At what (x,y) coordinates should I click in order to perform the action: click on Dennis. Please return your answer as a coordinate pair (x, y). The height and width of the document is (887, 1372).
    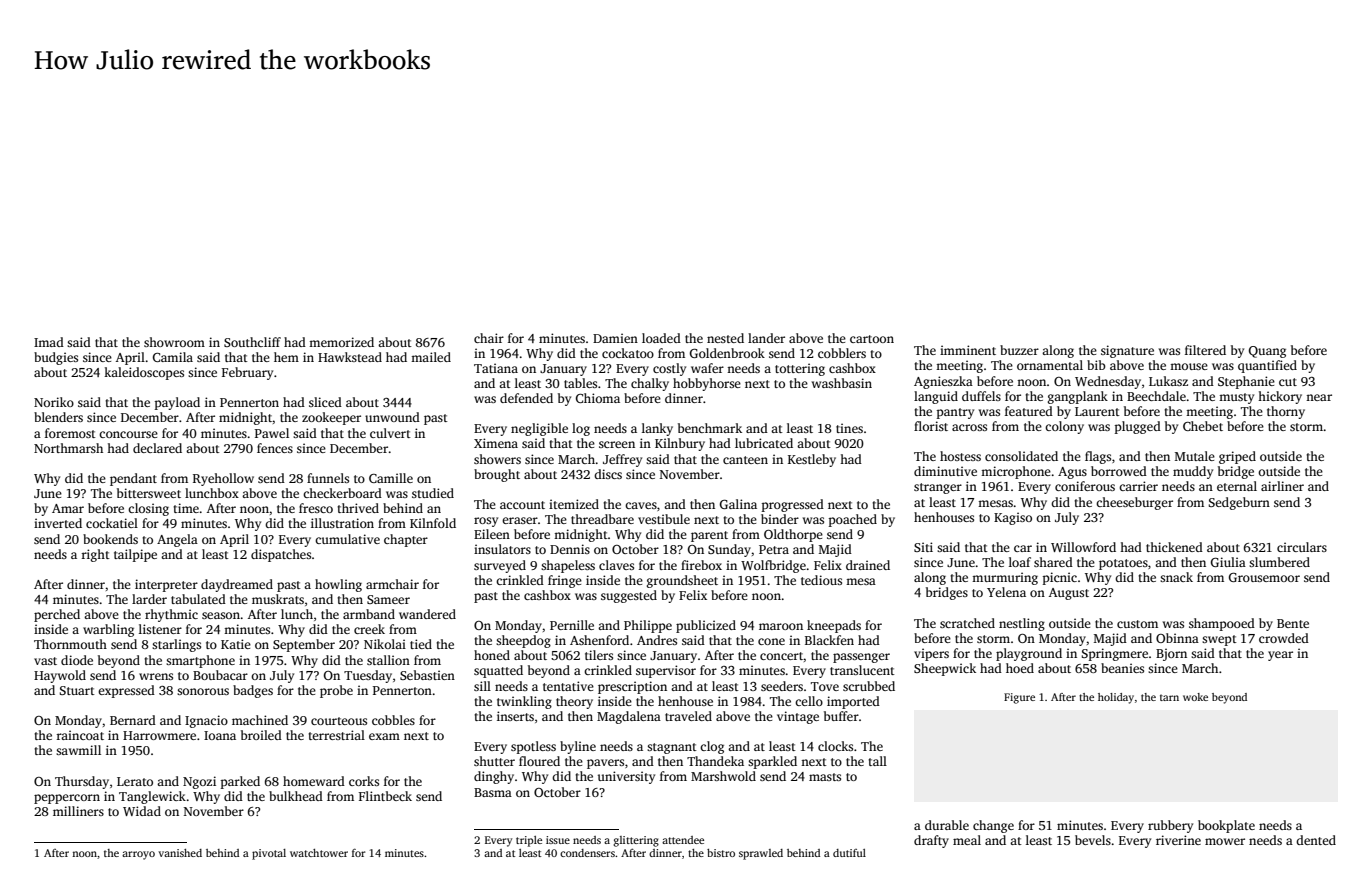
    Looking at the image, I should click on (570, 549).
